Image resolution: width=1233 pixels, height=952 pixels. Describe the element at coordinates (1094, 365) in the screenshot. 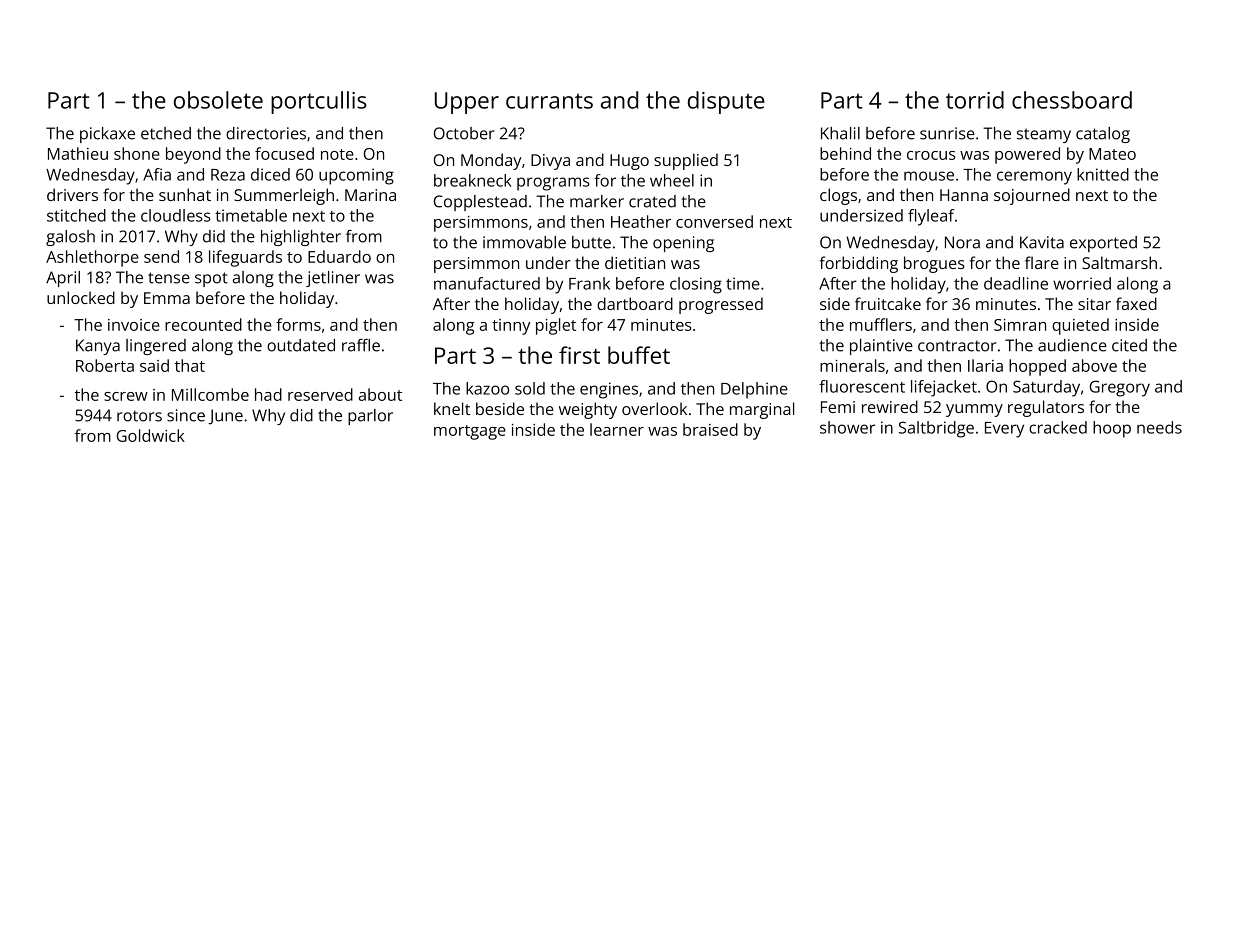

I see `above` at that location.
